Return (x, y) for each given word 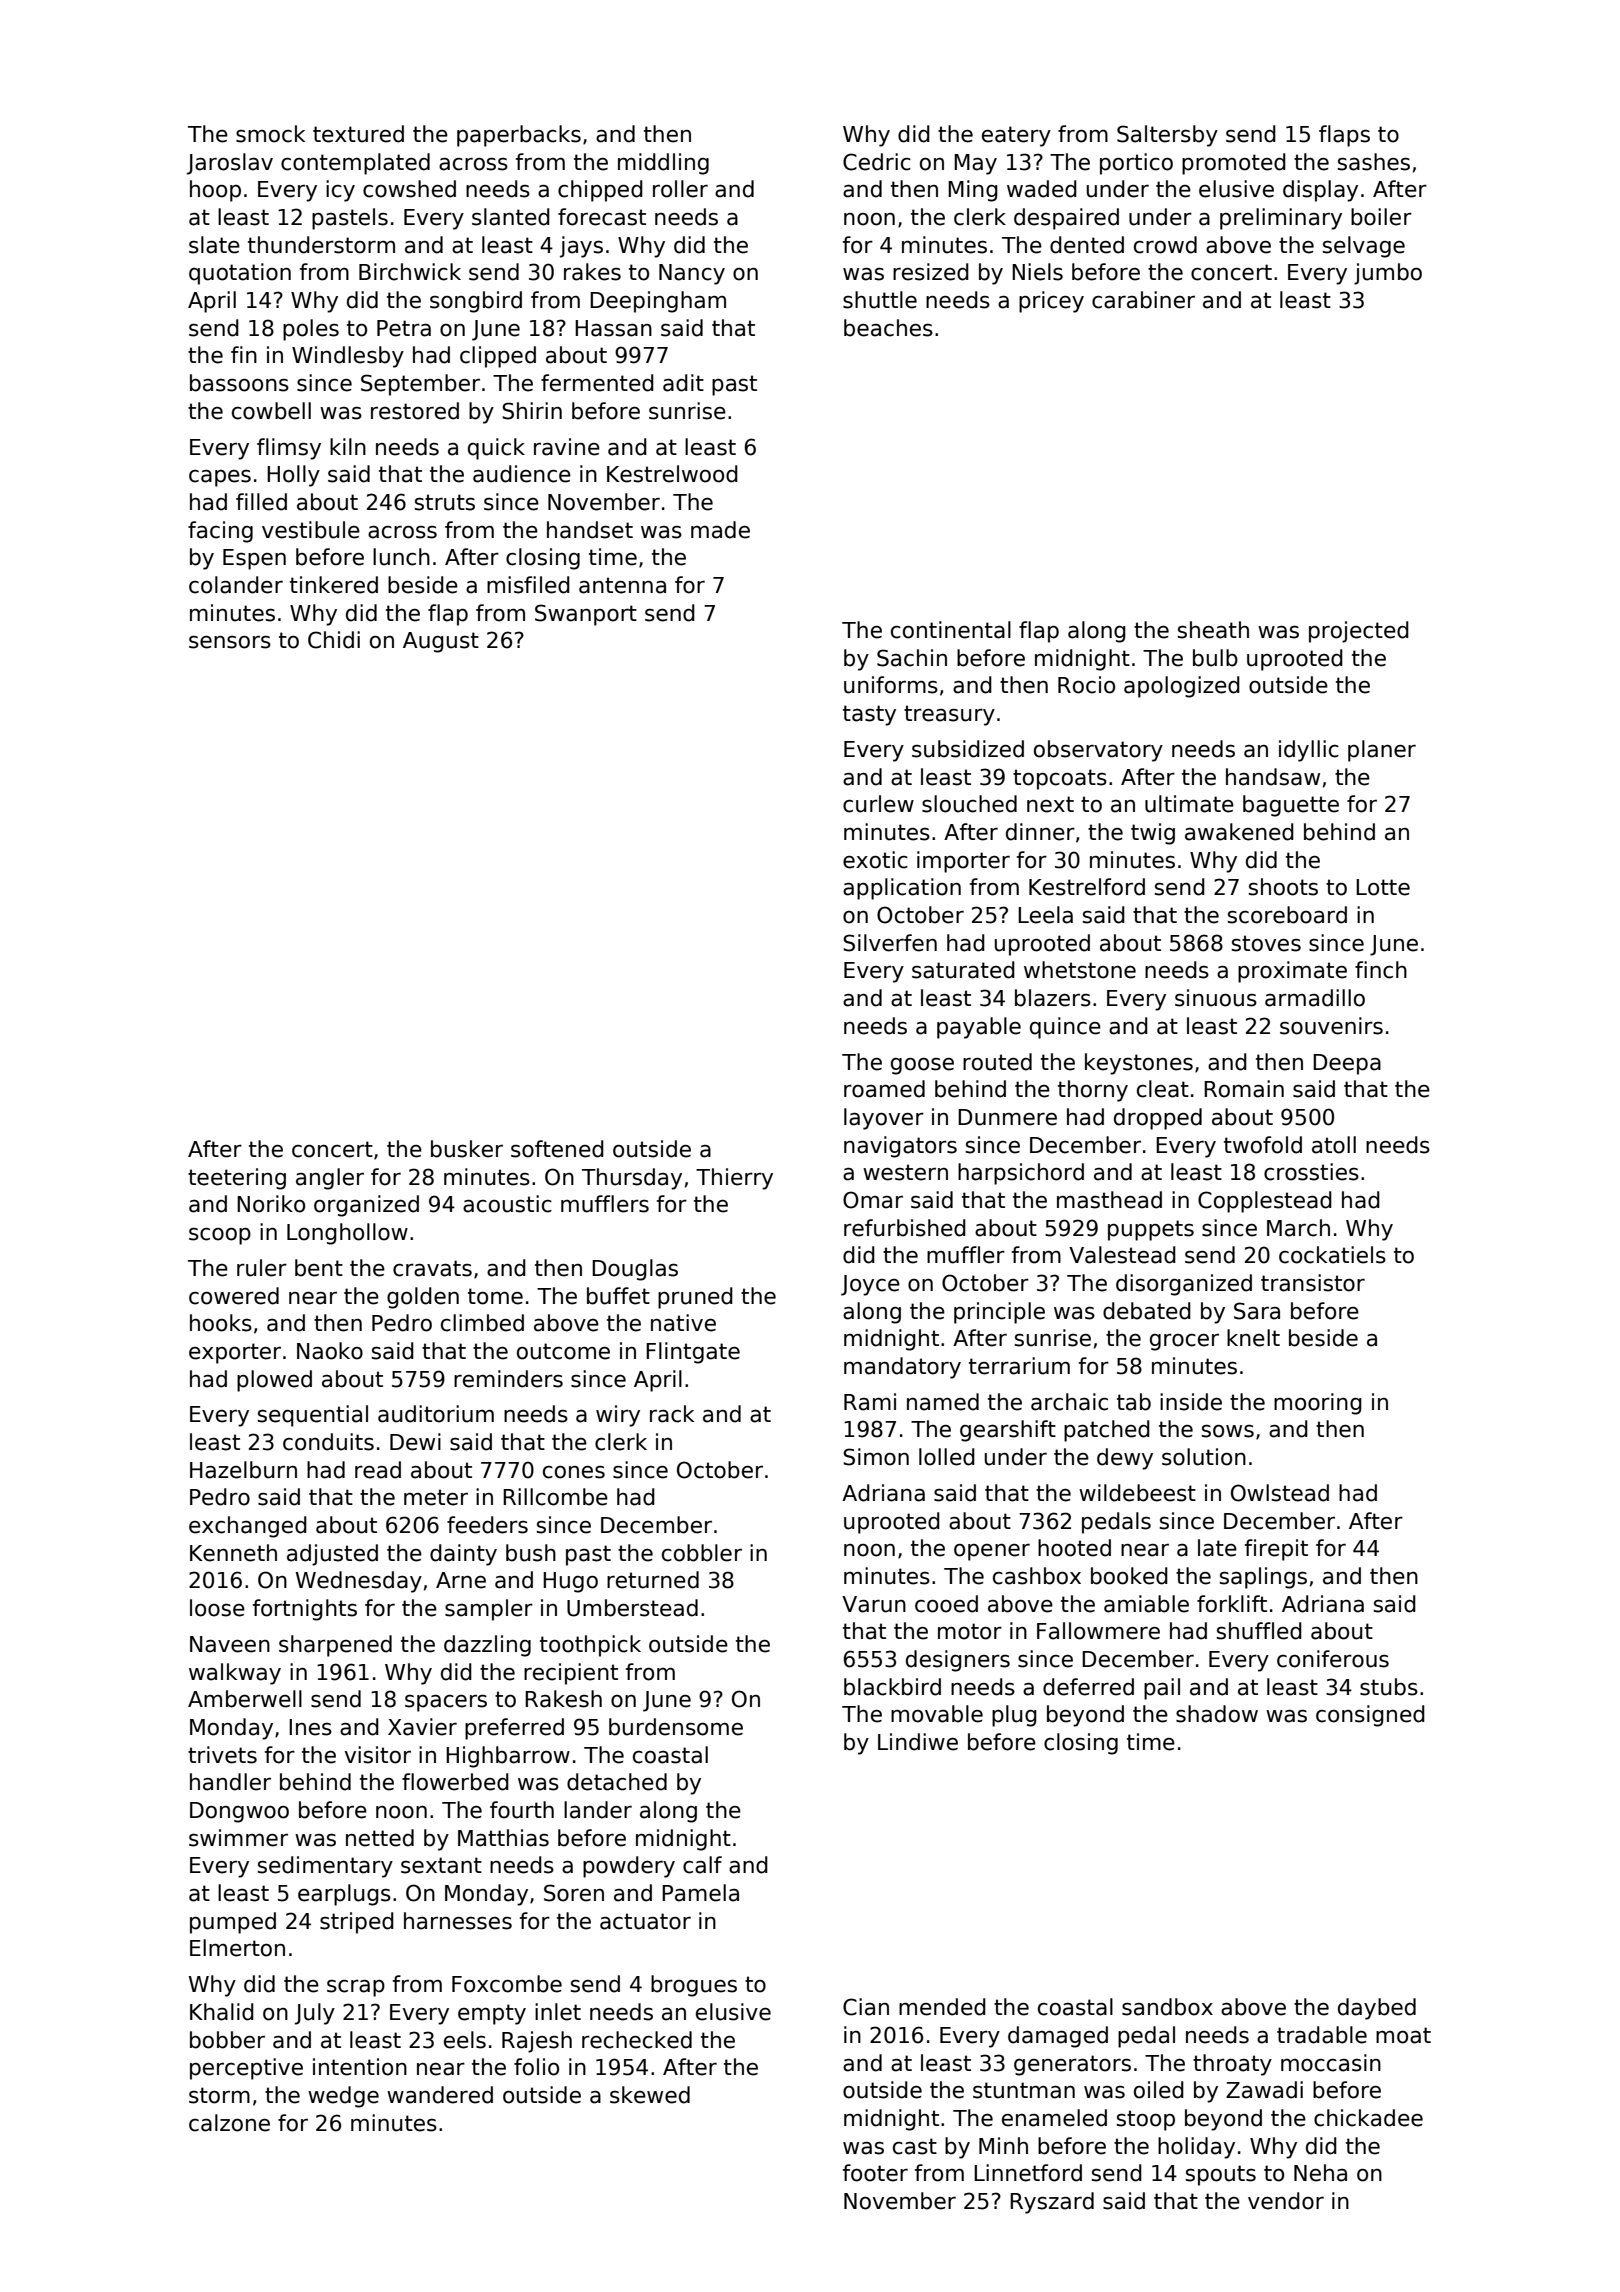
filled (261, 502)
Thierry (734, 1179)
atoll (1334, 1145)
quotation (240, 274)
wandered (440, 2095)
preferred (514, 1729)
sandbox (1167, 2007)
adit (683, 383)
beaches (888, 328)
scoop (220, 1236)
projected (1359, 632)
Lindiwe (918, 1742)
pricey (1051, 302)
